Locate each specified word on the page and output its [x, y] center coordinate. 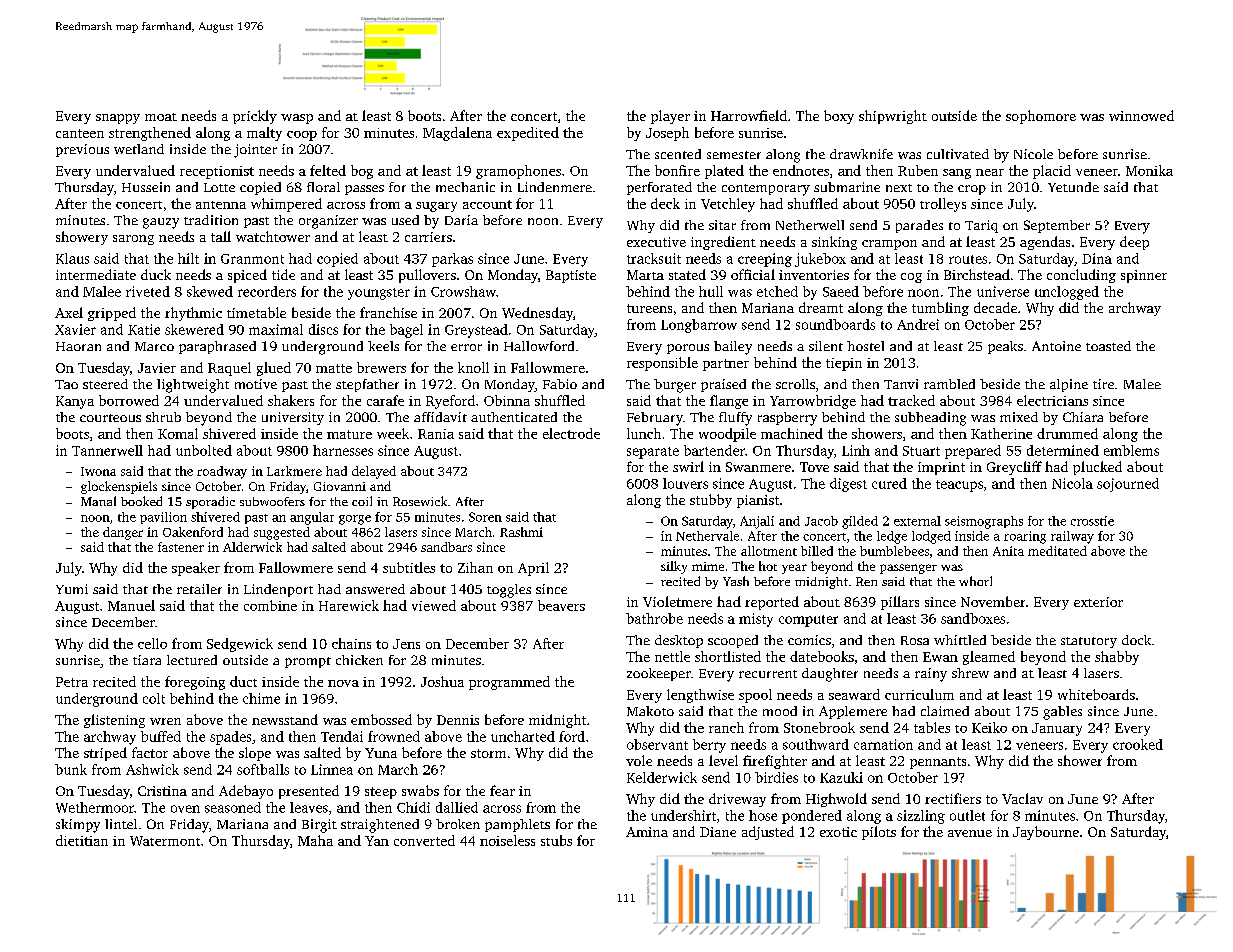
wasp [297, 119]
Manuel [131, 605]
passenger [908, 569]
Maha [315, 840]
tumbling [940, 309]
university [293, 418]
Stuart [921, 451]
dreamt [821, 307]
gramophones [518, 172]
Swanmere [758, 467]
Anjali [757, 522]
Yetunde [1073, 187]
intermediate [96, 274]
